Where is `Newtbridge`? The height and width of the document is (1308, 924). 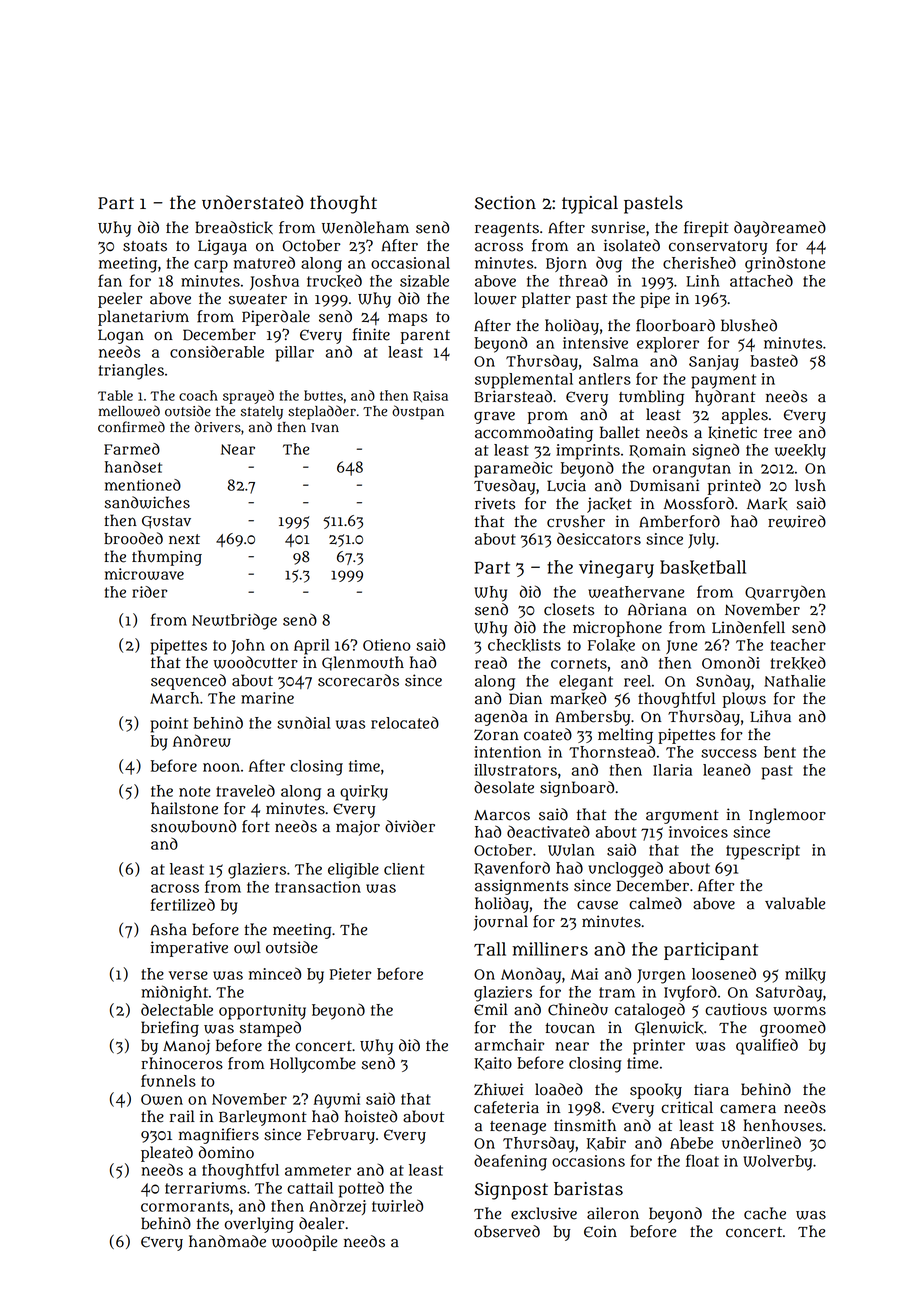
Newtbridge is located at coordinates (234, 621).
